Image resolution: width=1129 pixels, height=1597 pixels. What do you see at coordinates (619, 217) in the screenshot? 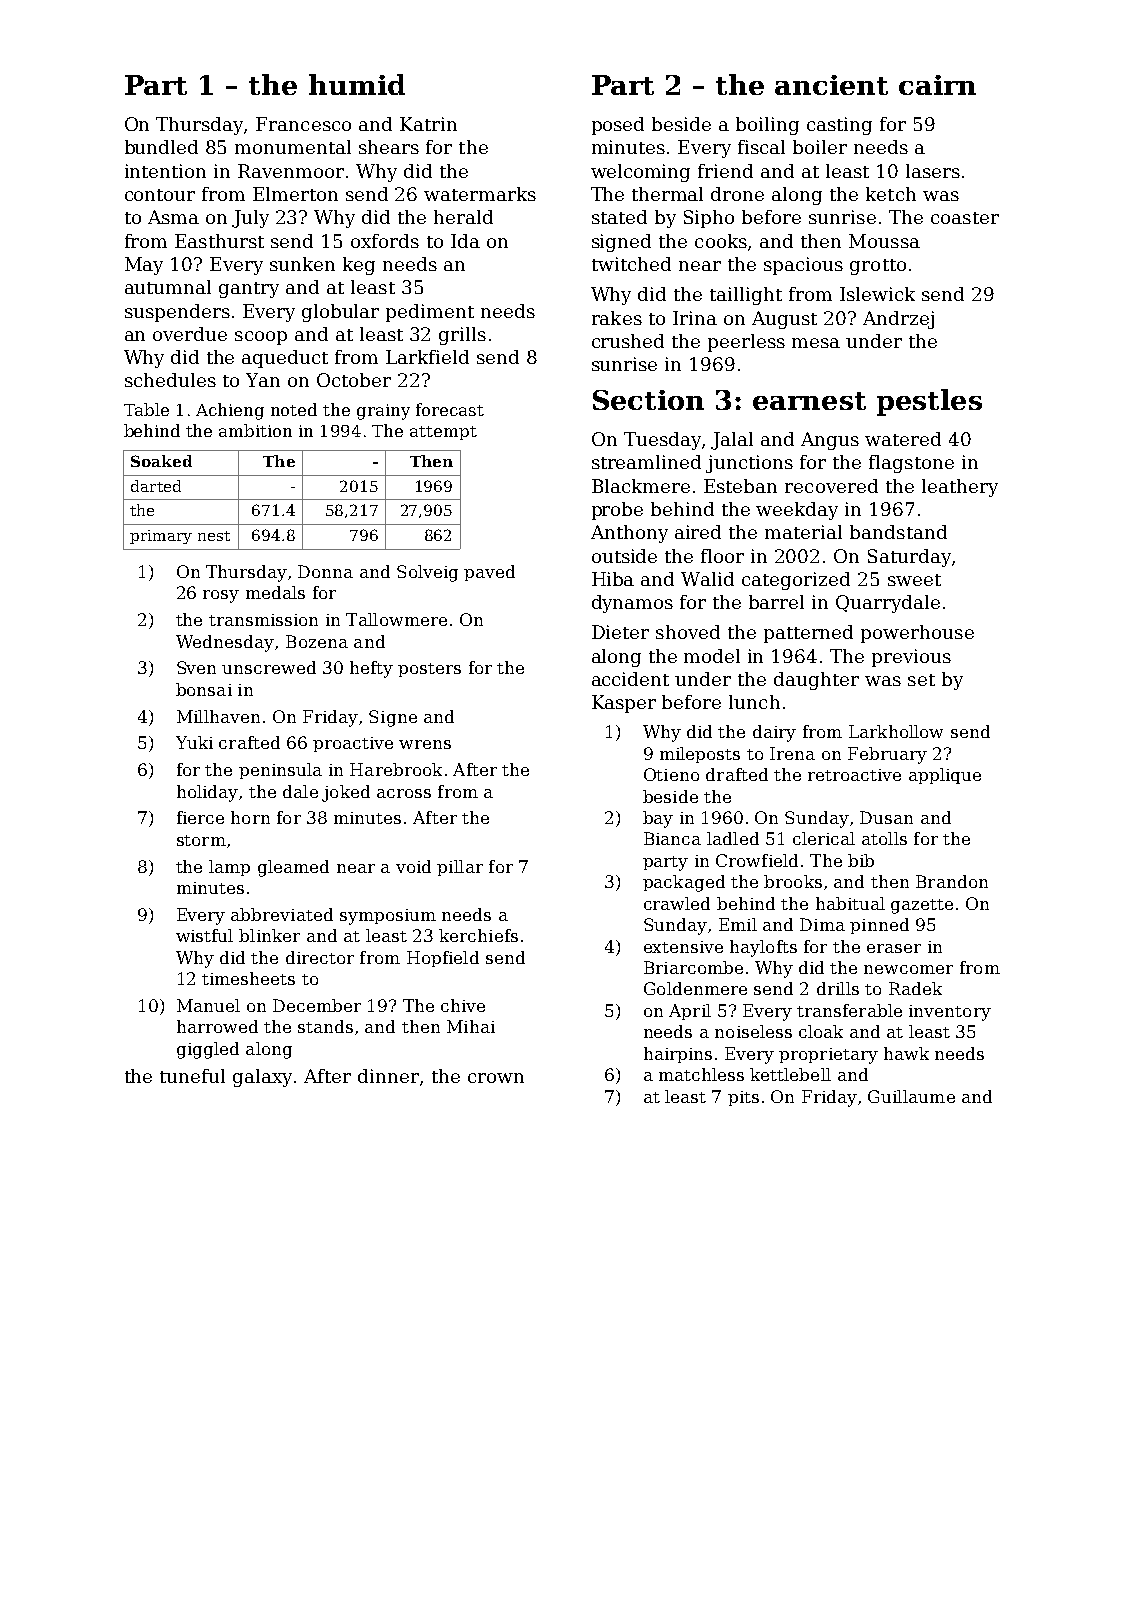
I see `stated` at bounding box center [619, 217].
